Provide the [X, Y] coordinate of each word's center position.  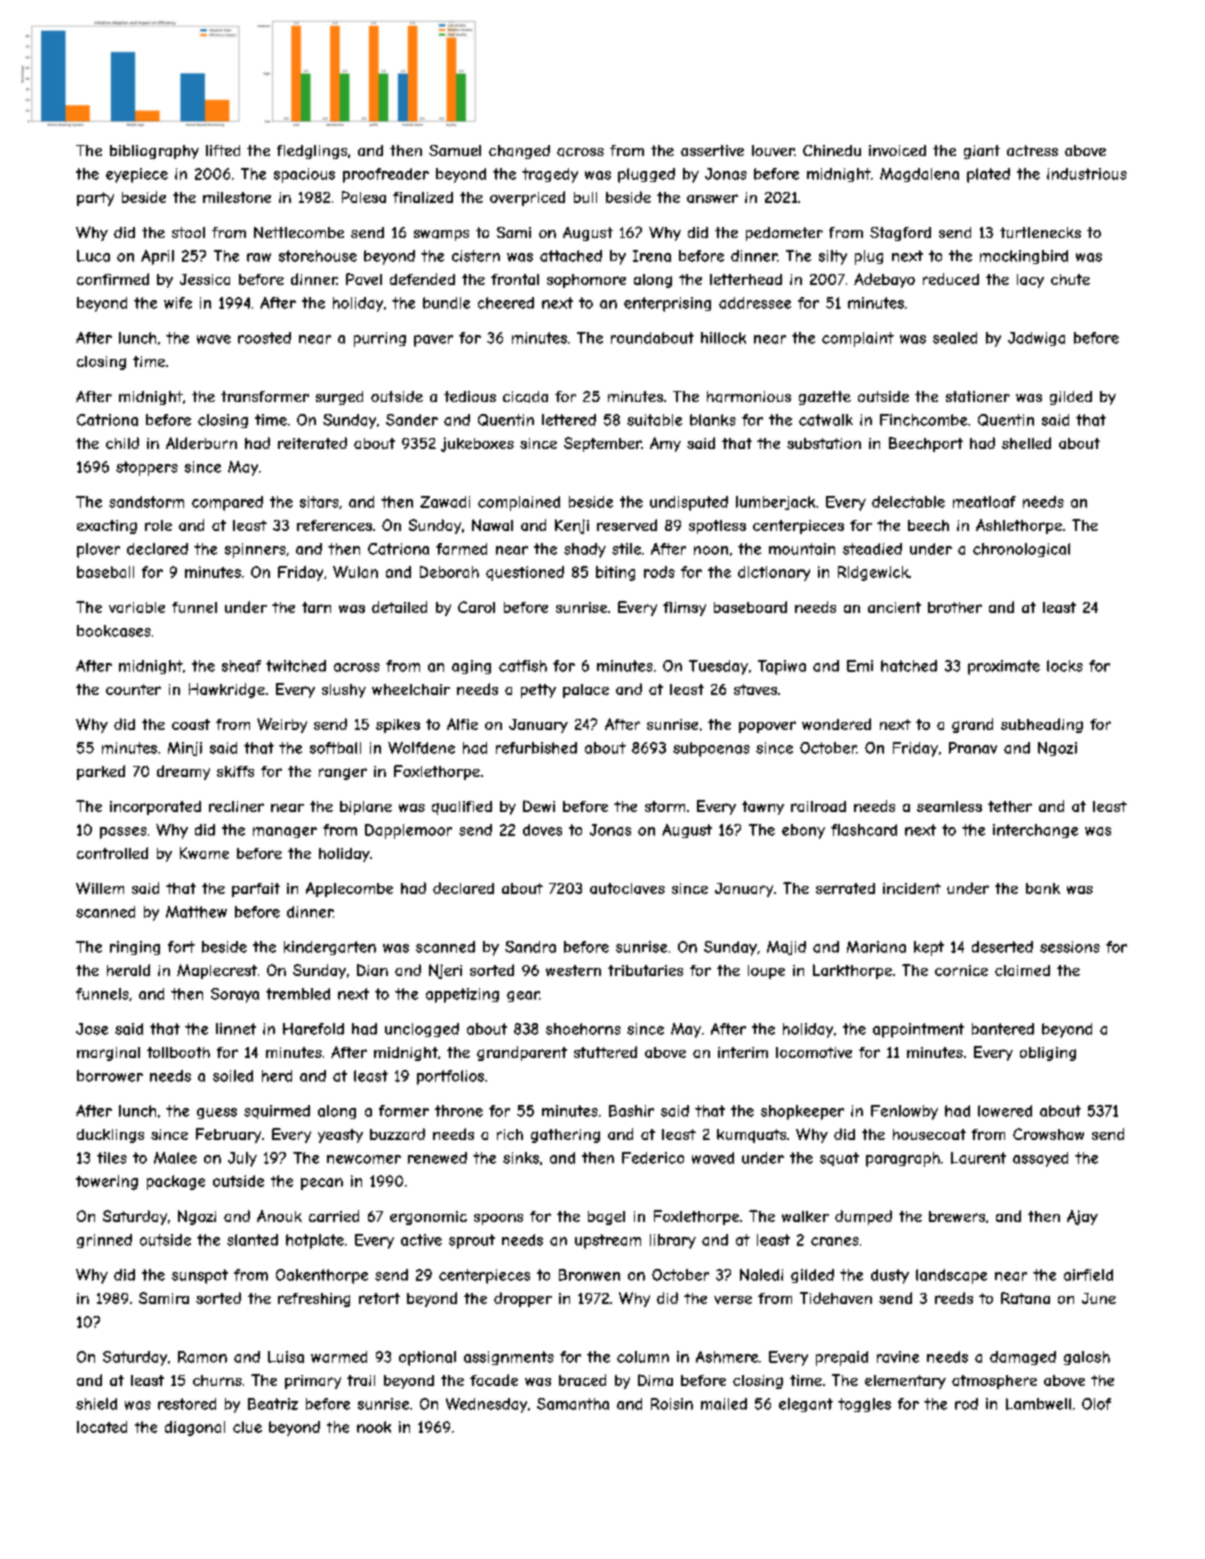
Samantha [573, 1404]
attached [571, 256]
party [95, 199]
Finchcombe [923, 420]
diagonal [195, 1428]
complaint [858, 339]
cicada [525, 397]
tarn [316, 607]
